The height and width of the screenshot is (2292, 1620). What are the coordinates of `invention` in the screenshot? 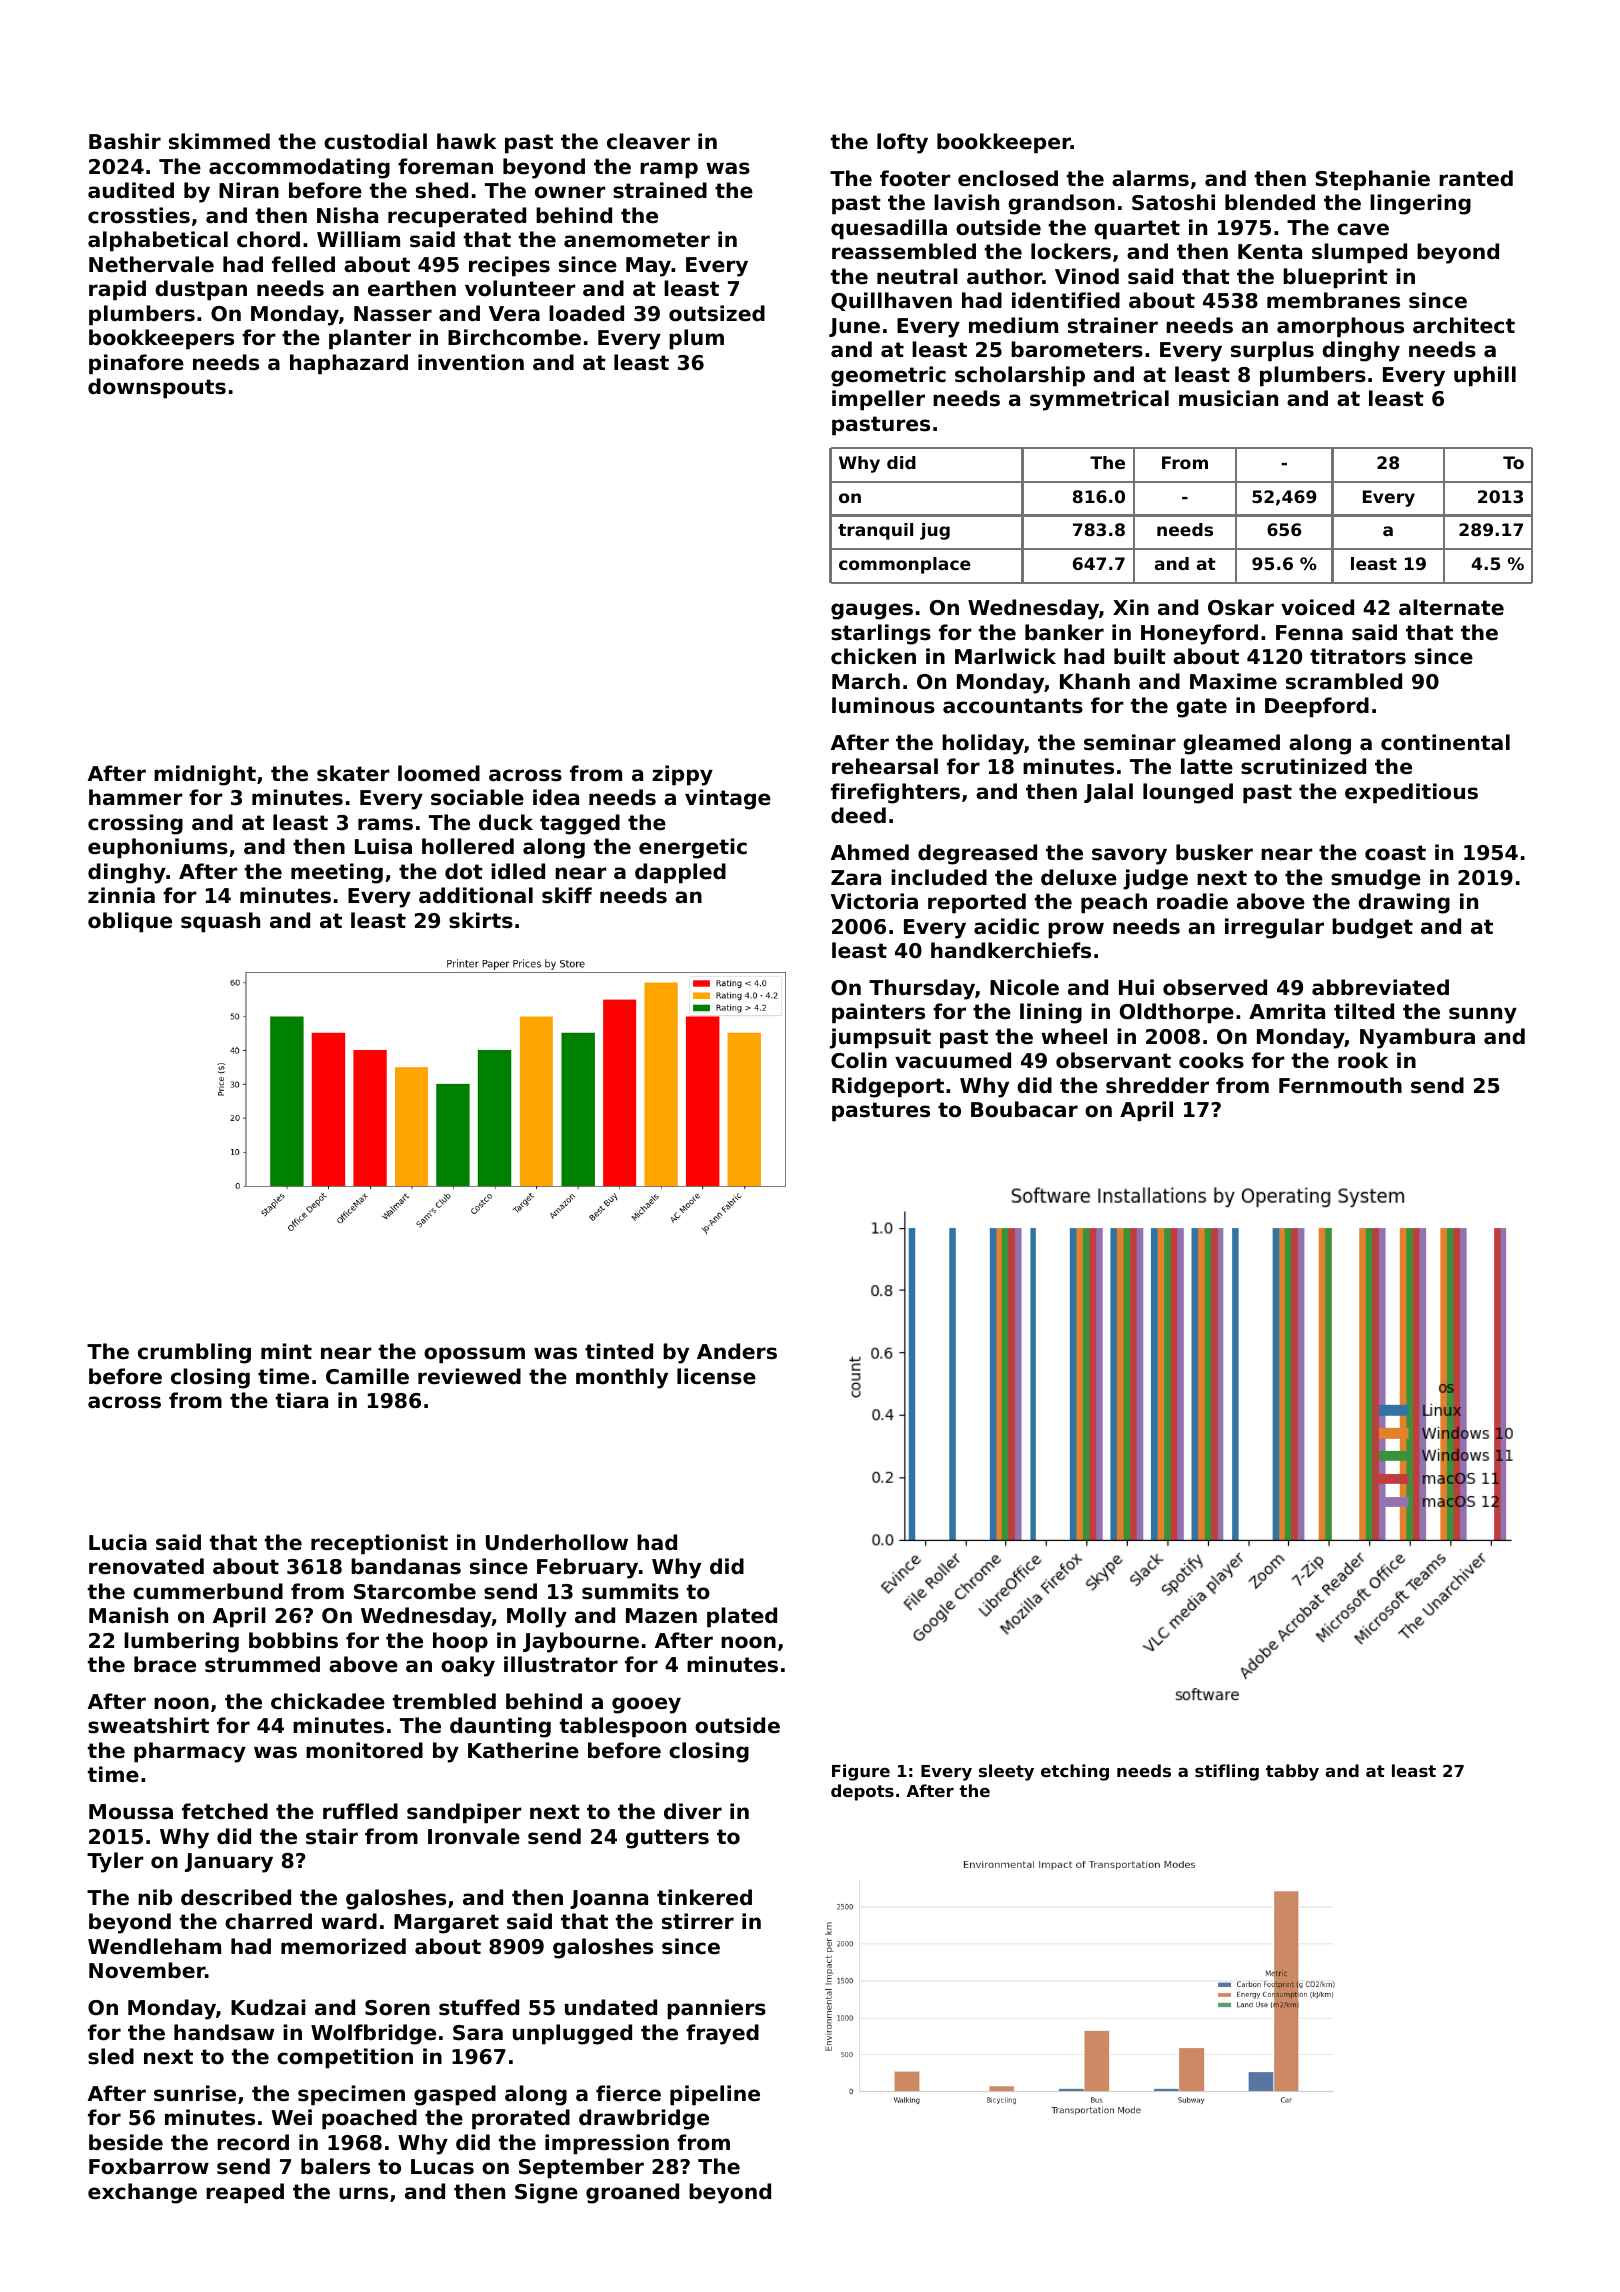 It's located at (471, 362).
